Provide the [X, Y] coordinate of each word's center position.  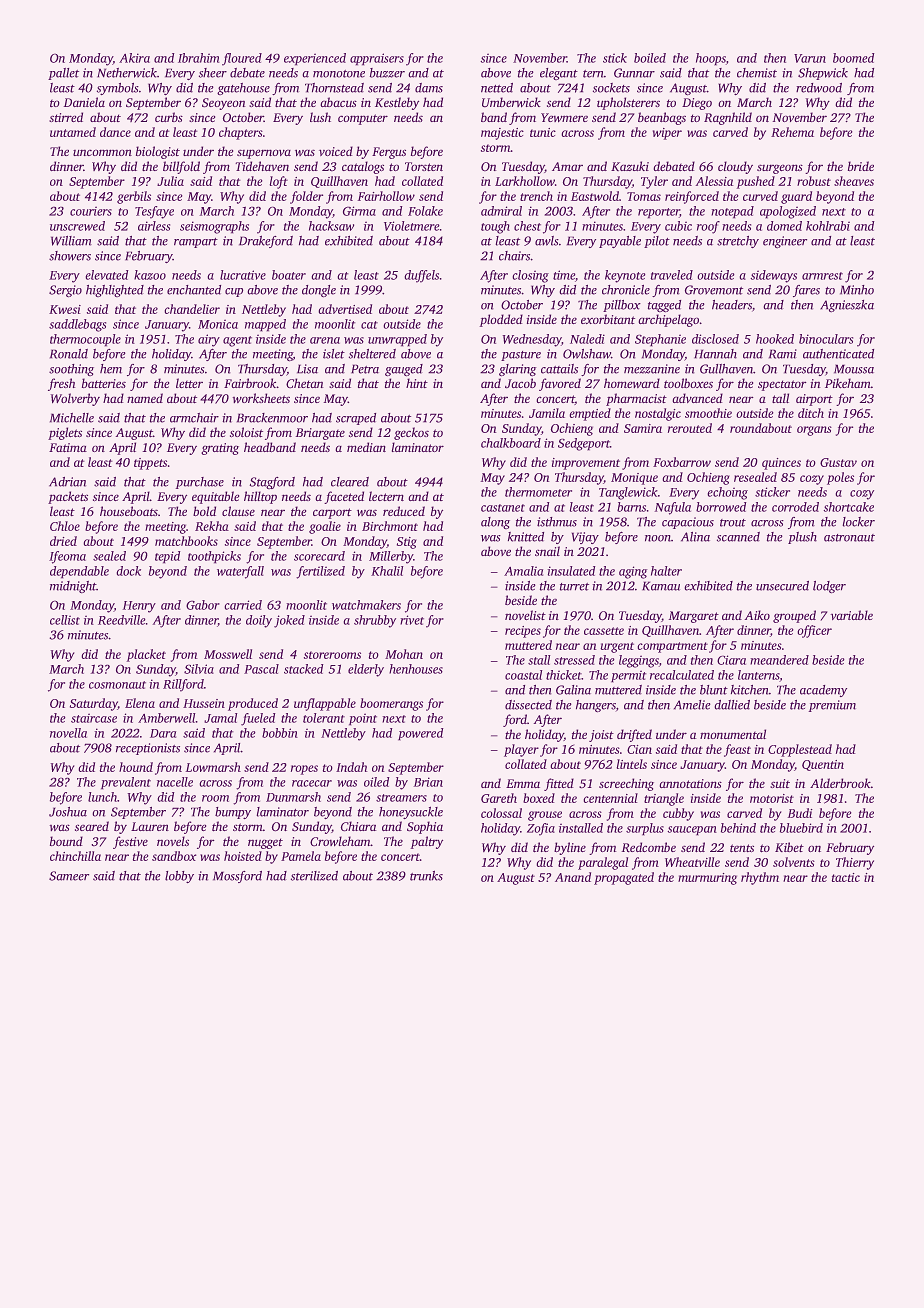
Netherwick [127, 73]
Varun [810, 58]
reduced [404, 511]
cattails [559, 369]
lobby [179, 877]
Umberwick [511, 102]
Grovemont [714, 290]
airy [209, 340]
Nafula [673, 508]
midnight [73, 587]
